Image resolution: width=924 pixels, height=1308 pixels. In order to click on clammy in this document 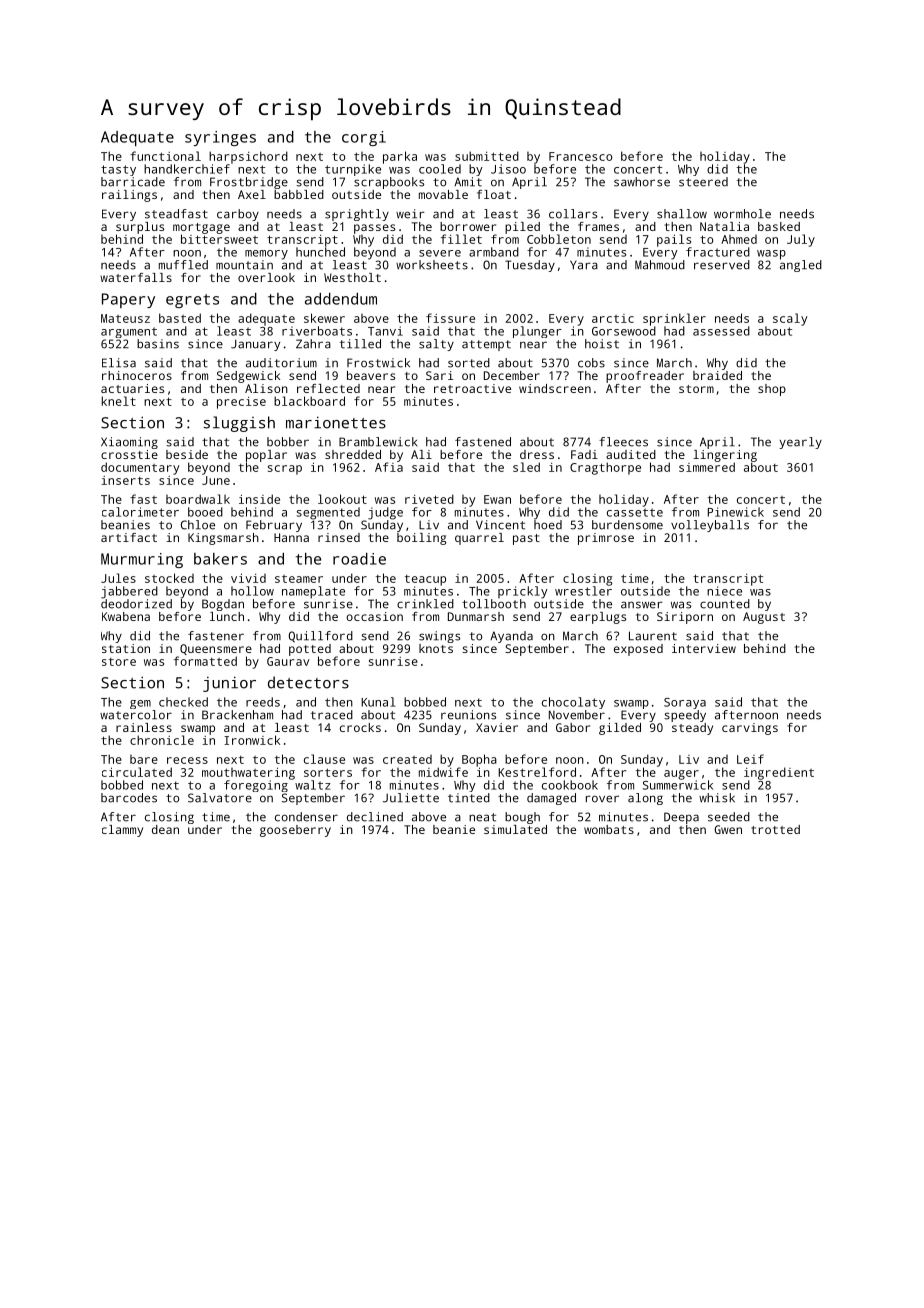, I will do `click(122, 831)`.
